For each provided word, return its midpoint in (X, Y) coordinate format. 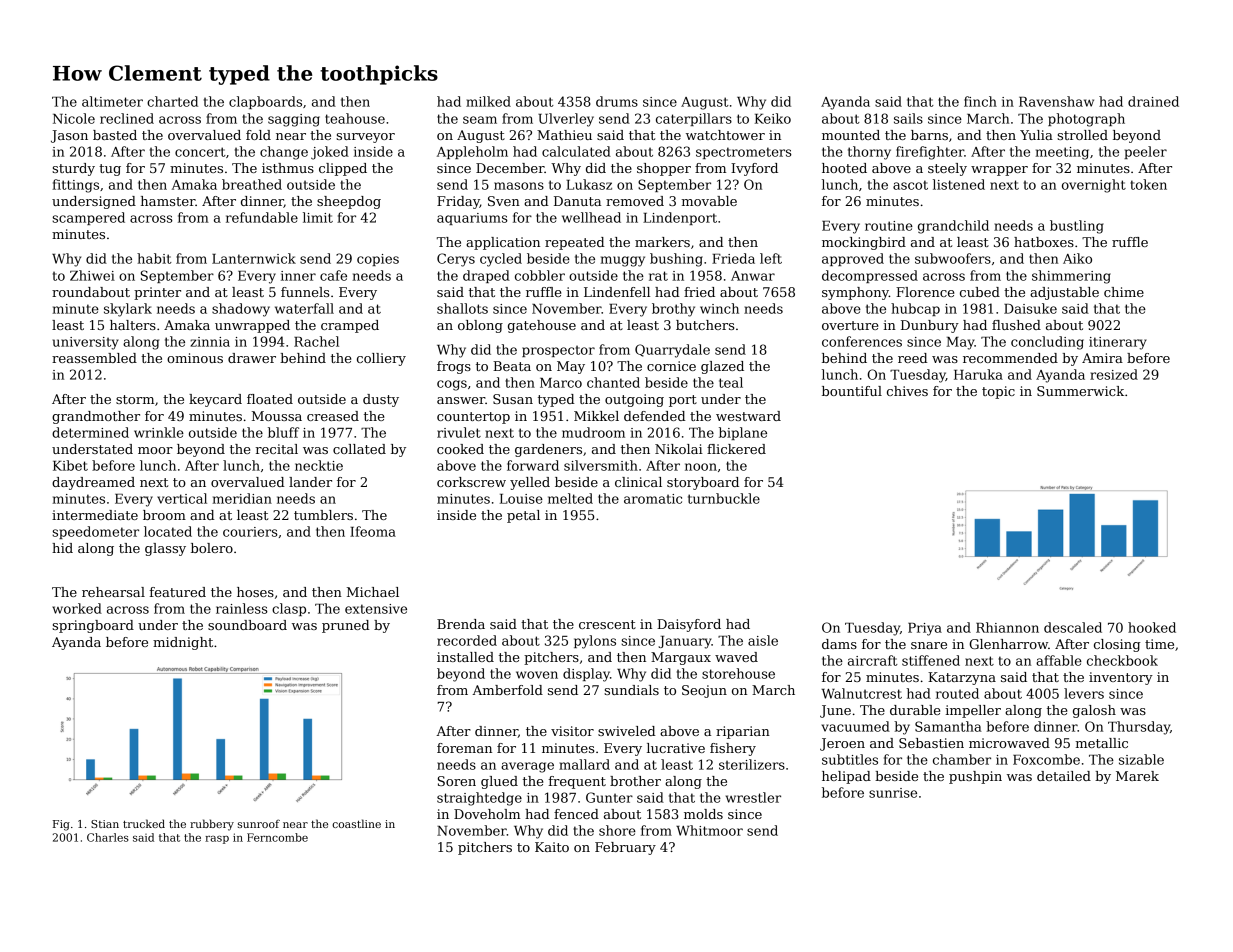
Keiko (773, 118)
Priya (925, 629)
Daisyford (689, 625)
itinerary (1118, 343)
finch (980, 101)
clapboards (265, 102)
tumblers (323, 515)
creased (333, 416)
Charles (108, 837)
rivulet (459, 432)
